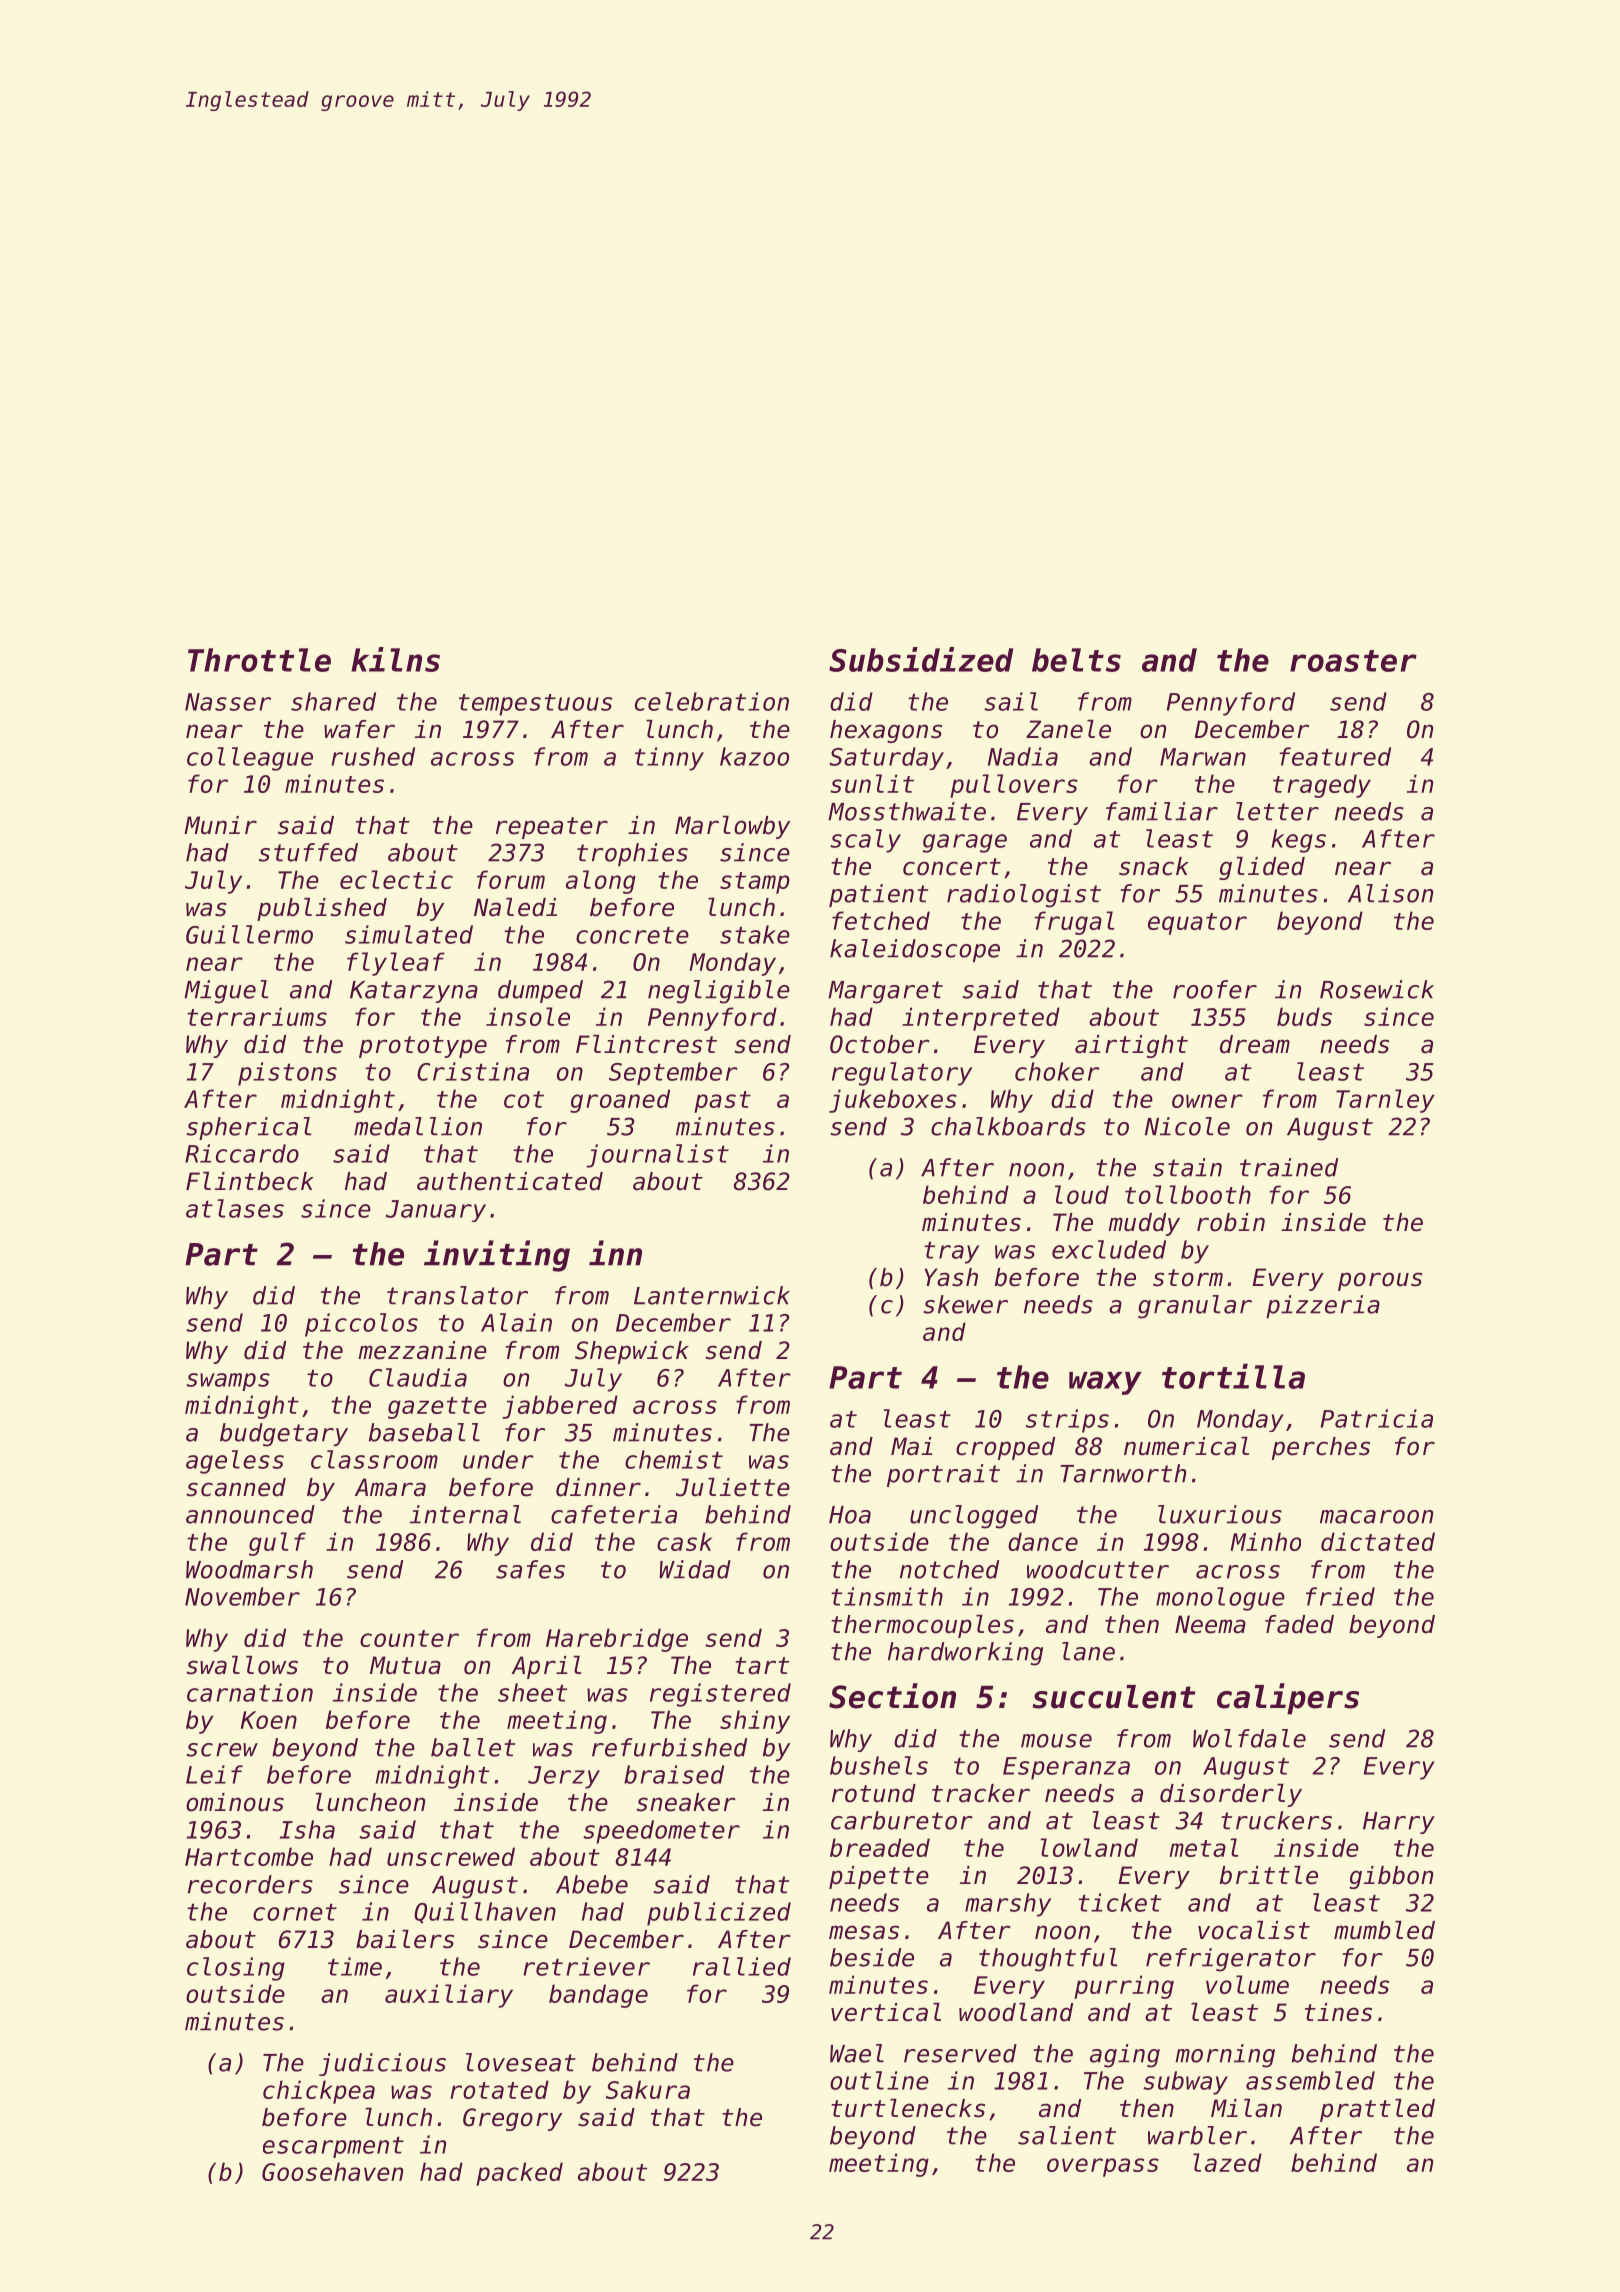 The width and height of the page is (1620, 2292). I want to click on Nasser, so click(228, 702).
